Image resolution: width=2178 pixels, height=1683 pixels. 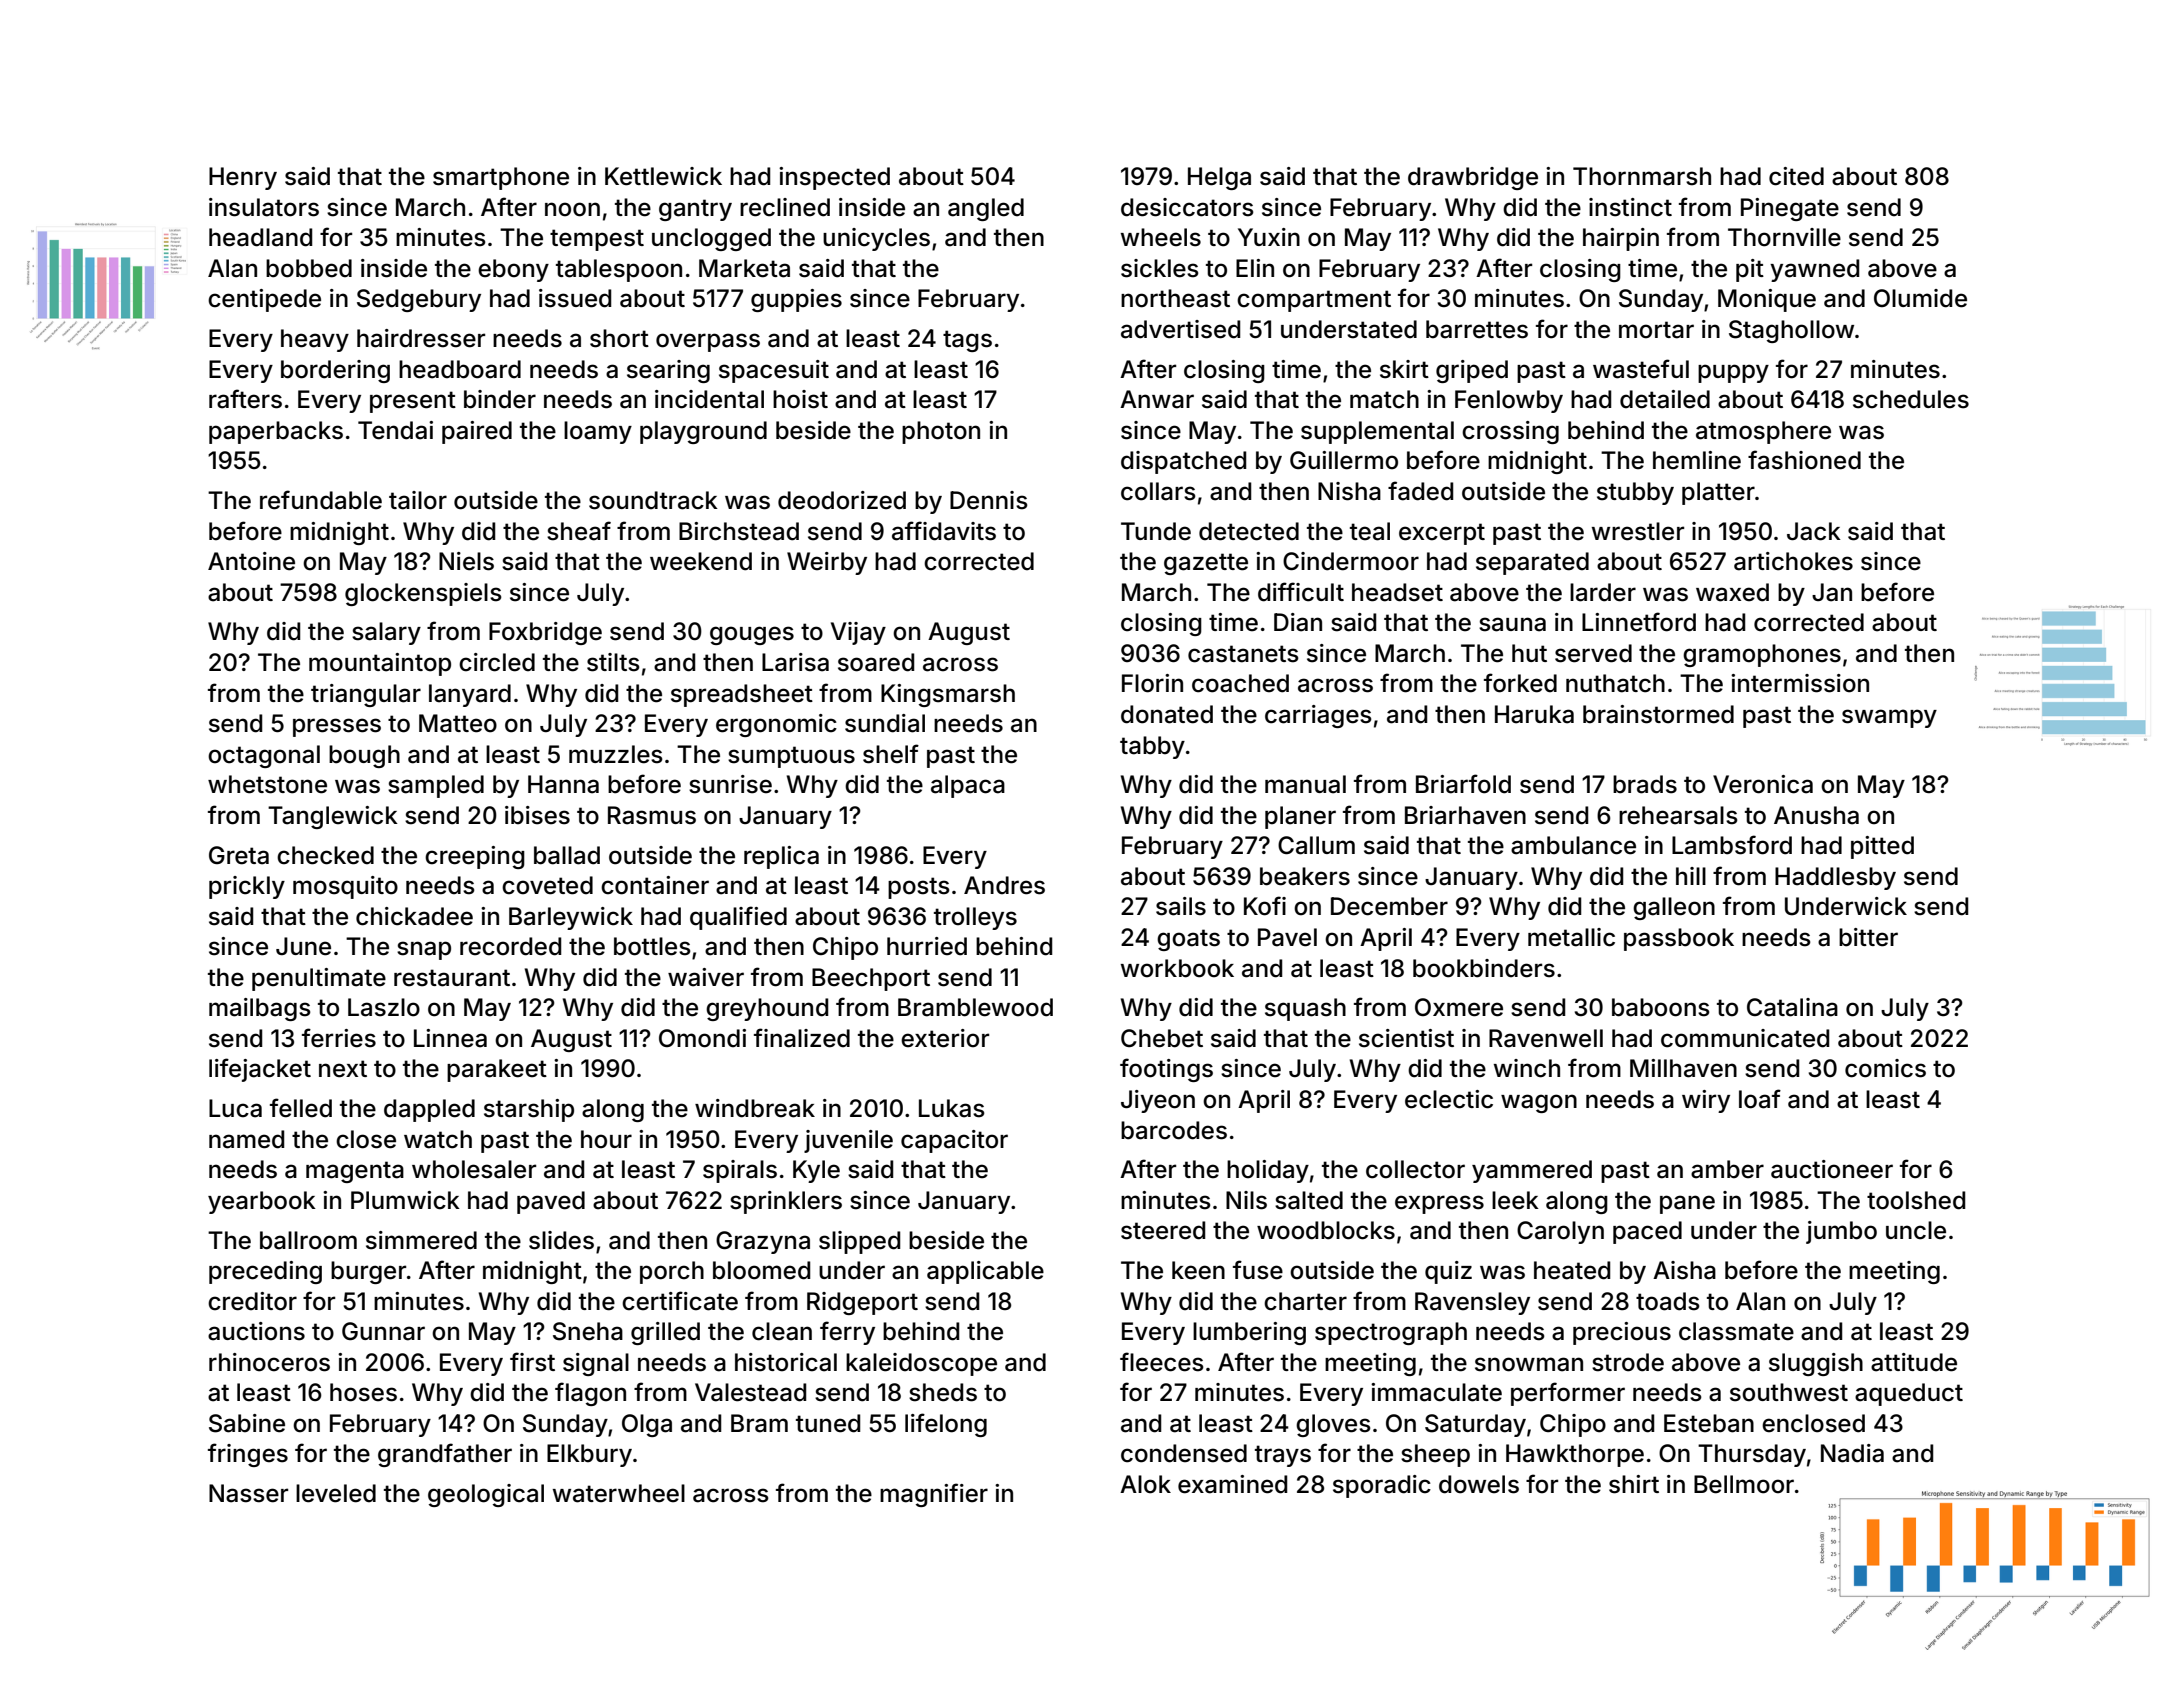 What do you see at coordinates (1534, 714) in the document?
I see `Haruka` at bounding box center [1534, 714].
